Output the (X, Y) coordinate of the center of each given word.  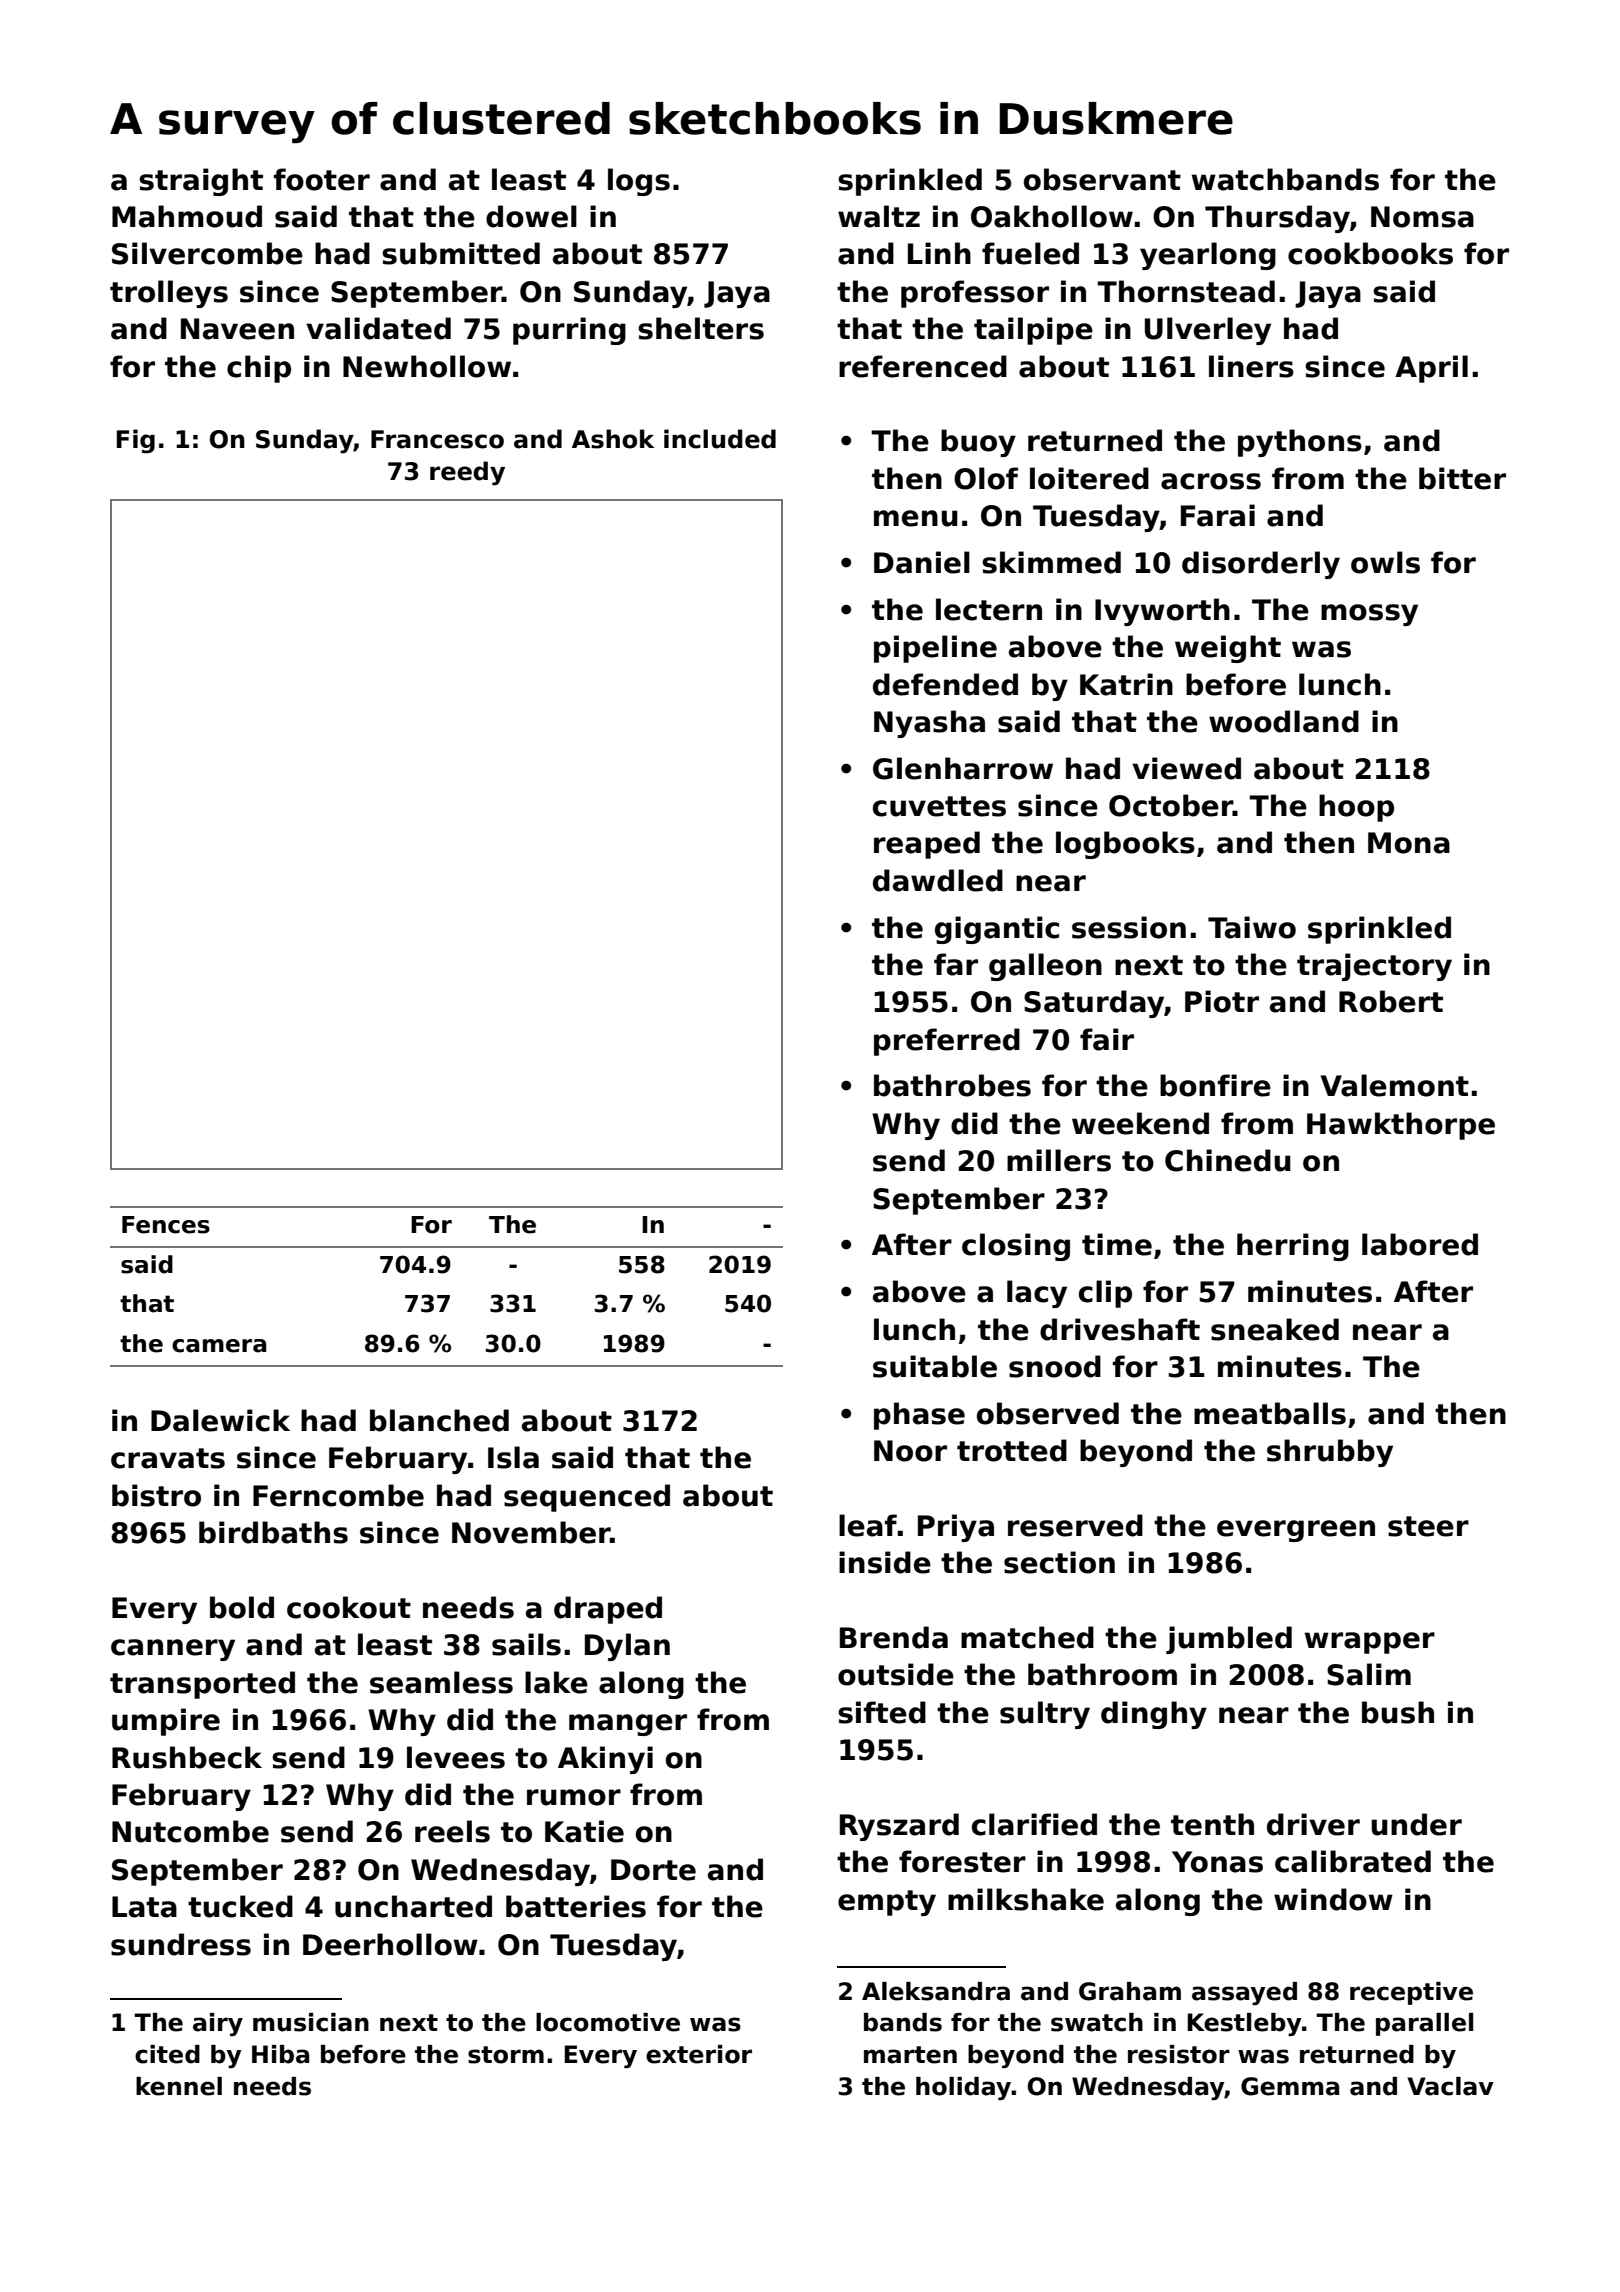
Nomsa (1422, 217)
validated (378, 328)
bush (1398, 1712)
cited (167, 2054)
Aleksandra (936, 1991)
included (720, 439)
